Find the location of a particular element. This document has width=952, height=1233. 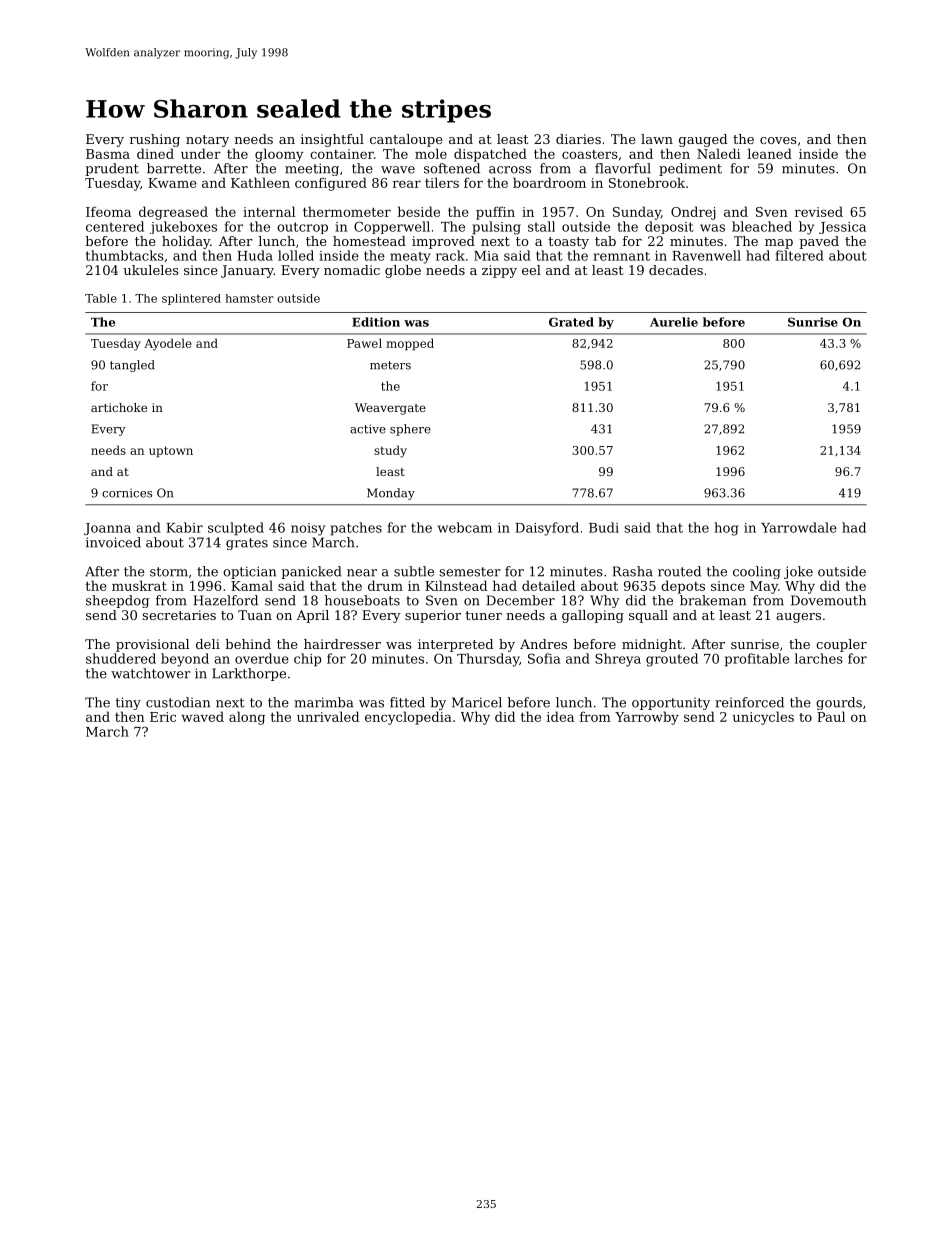

diaries is located at coordinates (578, 139).
